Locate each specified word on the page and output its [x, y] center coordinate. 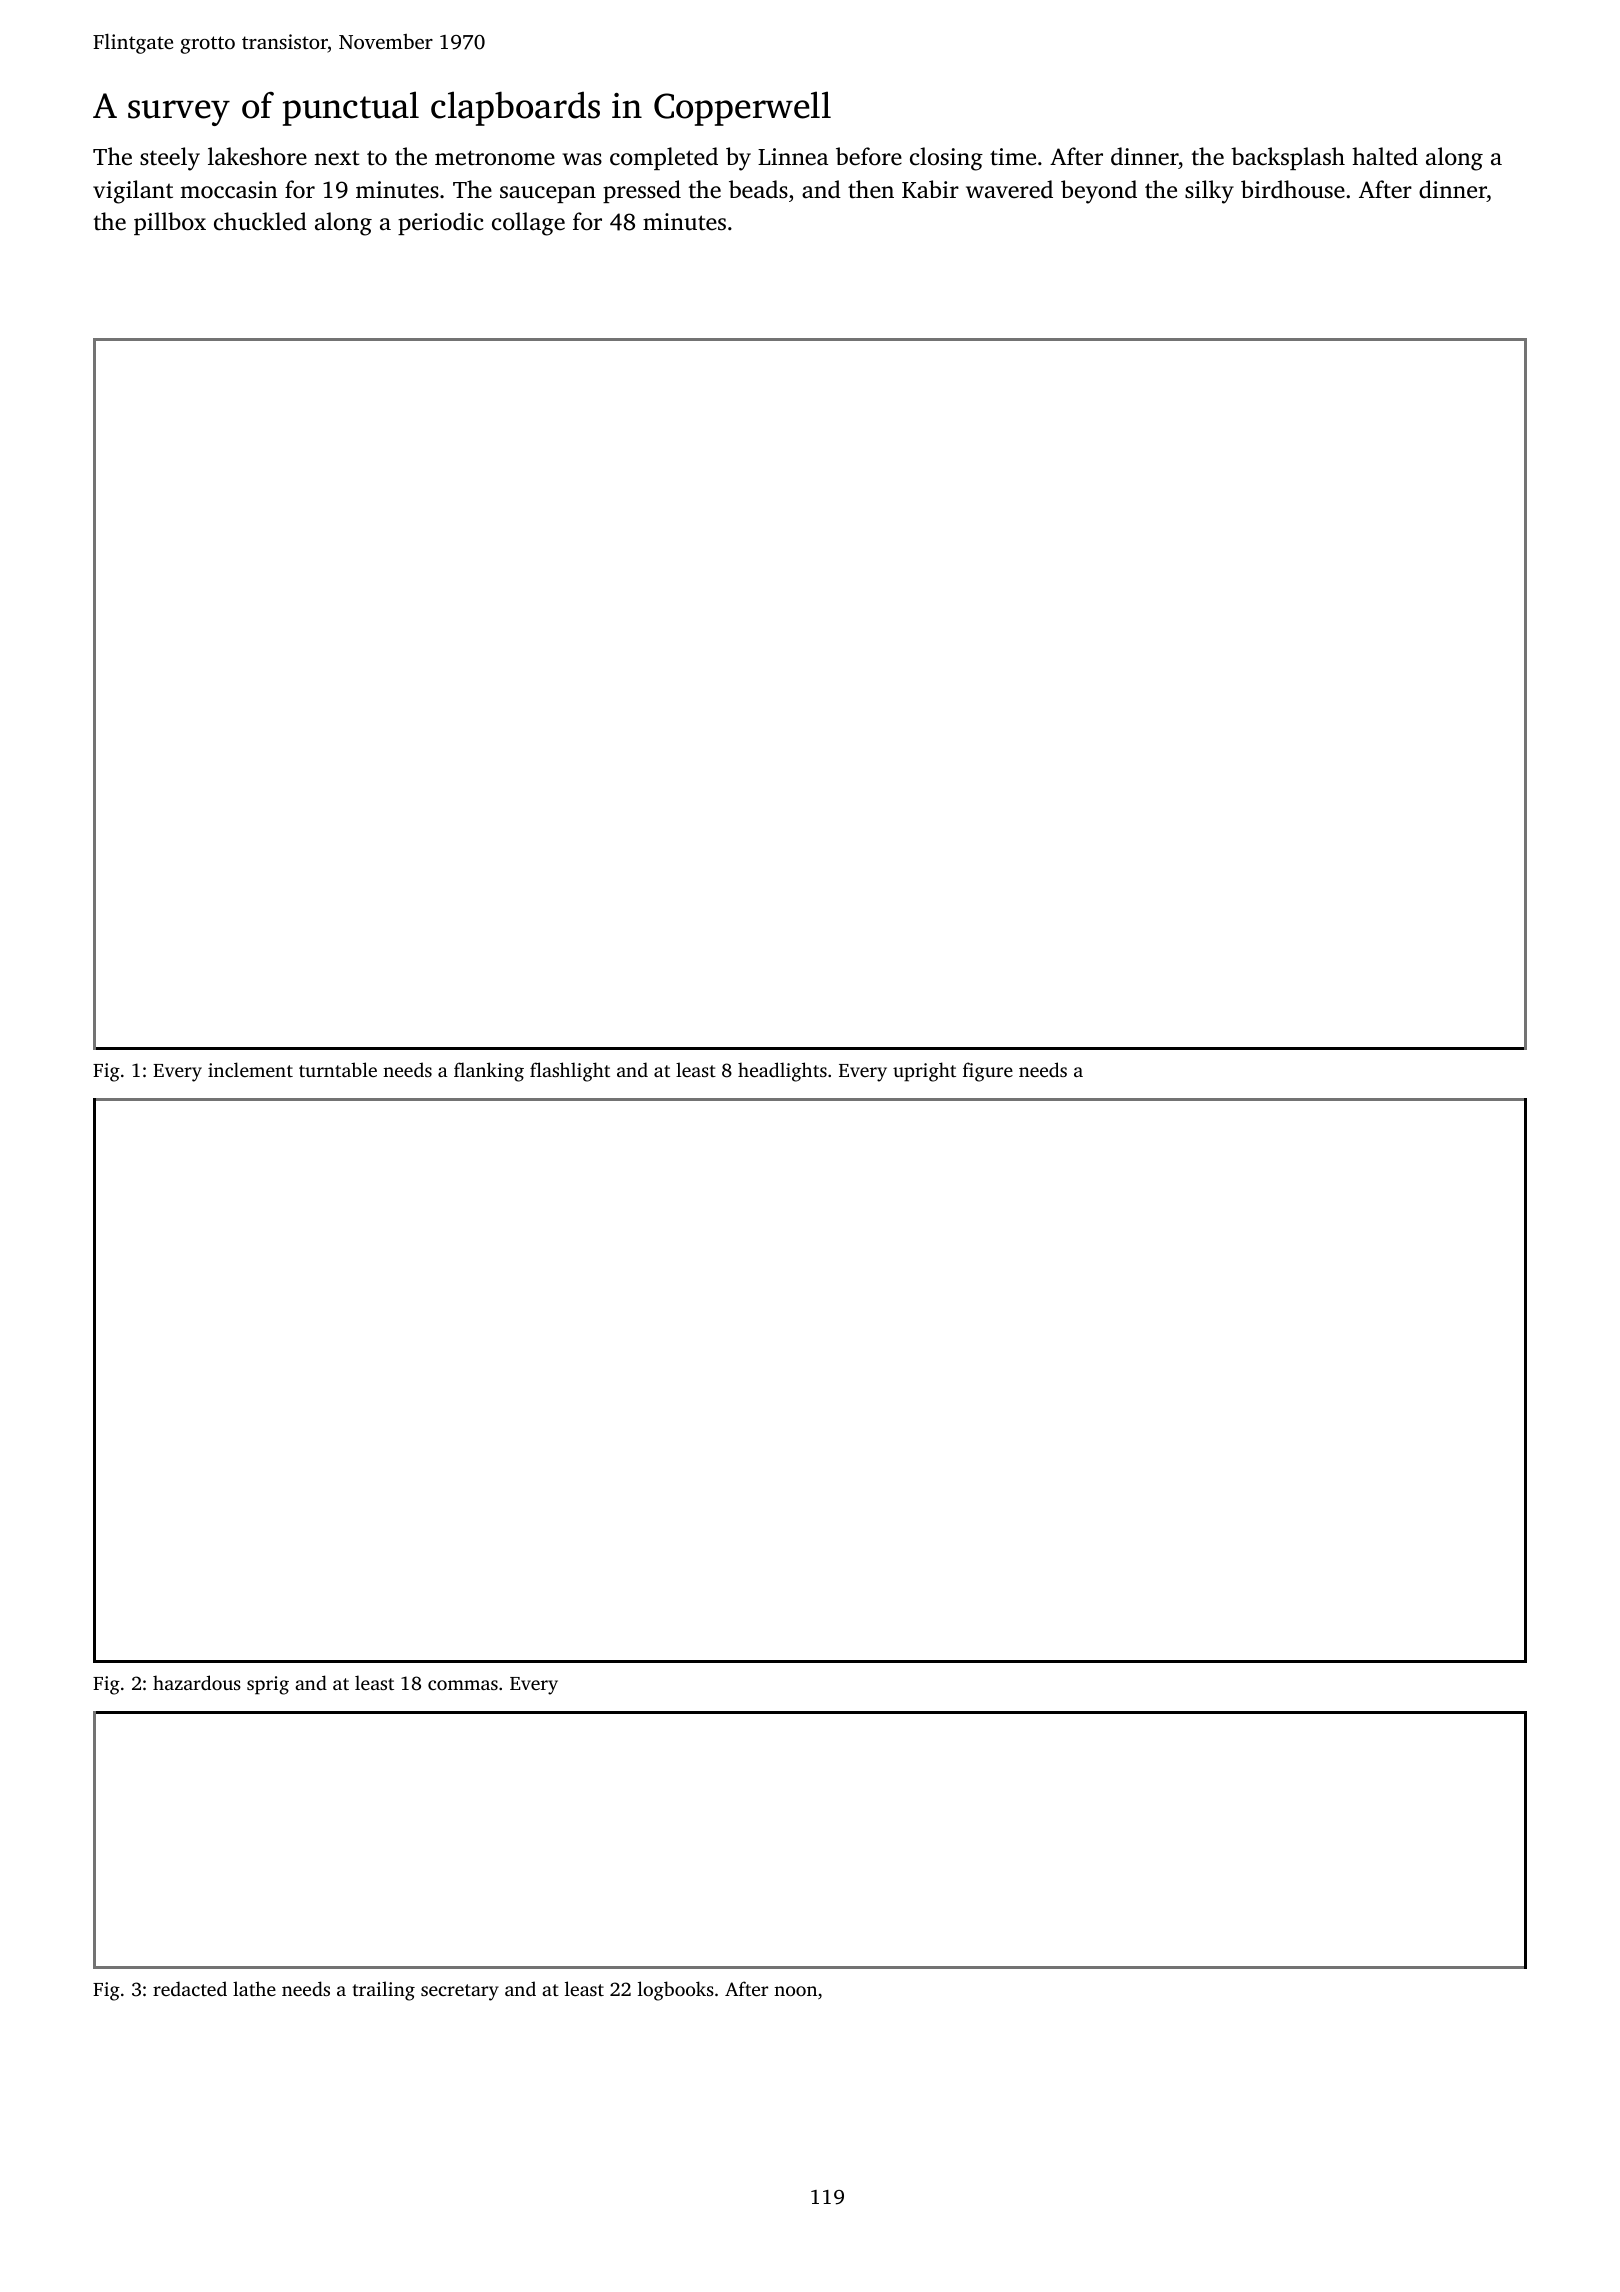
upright [924, 1072]
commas [463, 1685]
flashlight [570, 1072]
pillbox [170, 223]
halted [1385, 156]
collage [528, 224]
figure [988, 1072]
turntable [338, 1069]
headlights [782, 1072]
